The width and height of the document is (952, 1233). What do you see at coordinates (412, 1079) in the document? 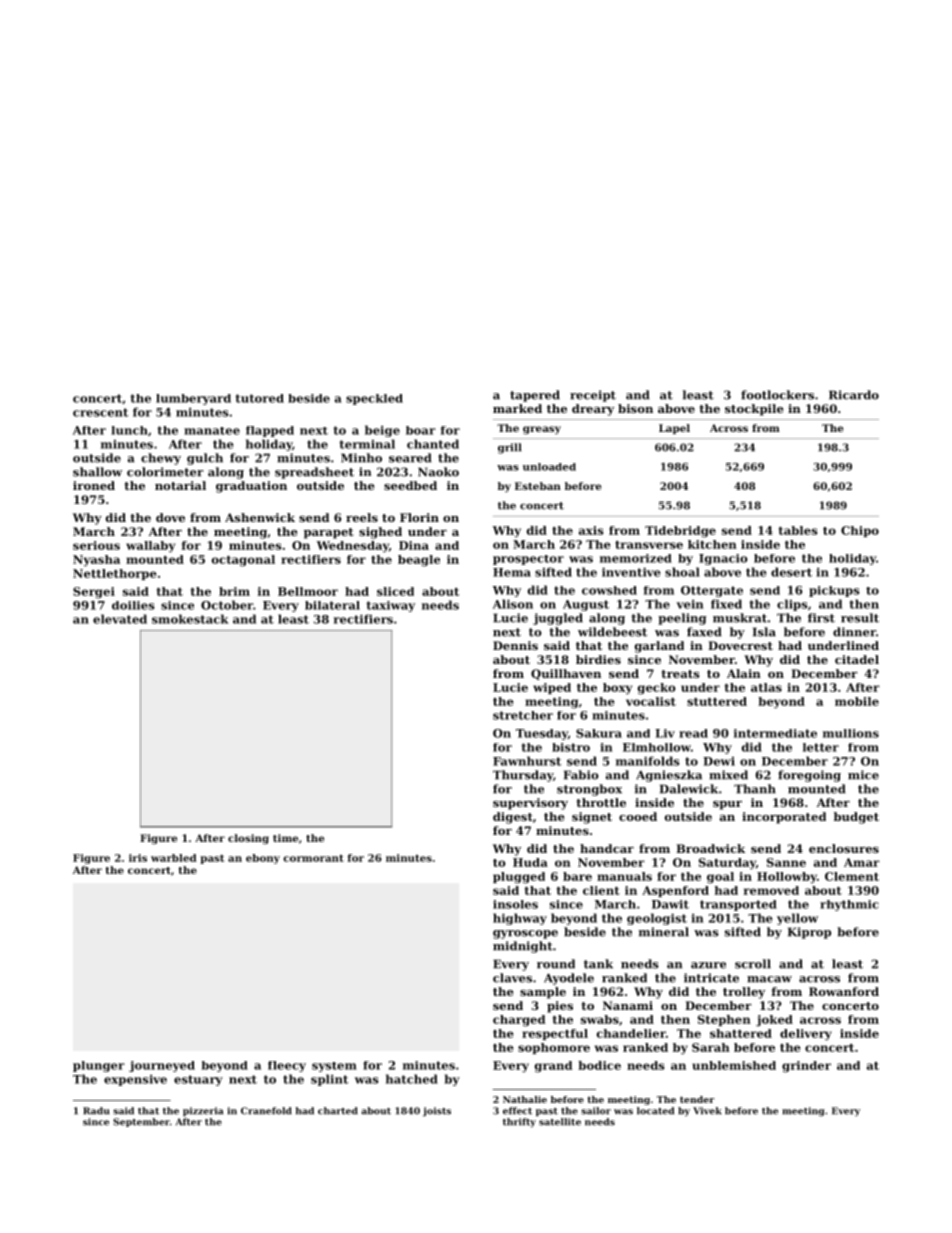
I see `hatched` at bounding box center [412, 1079].
